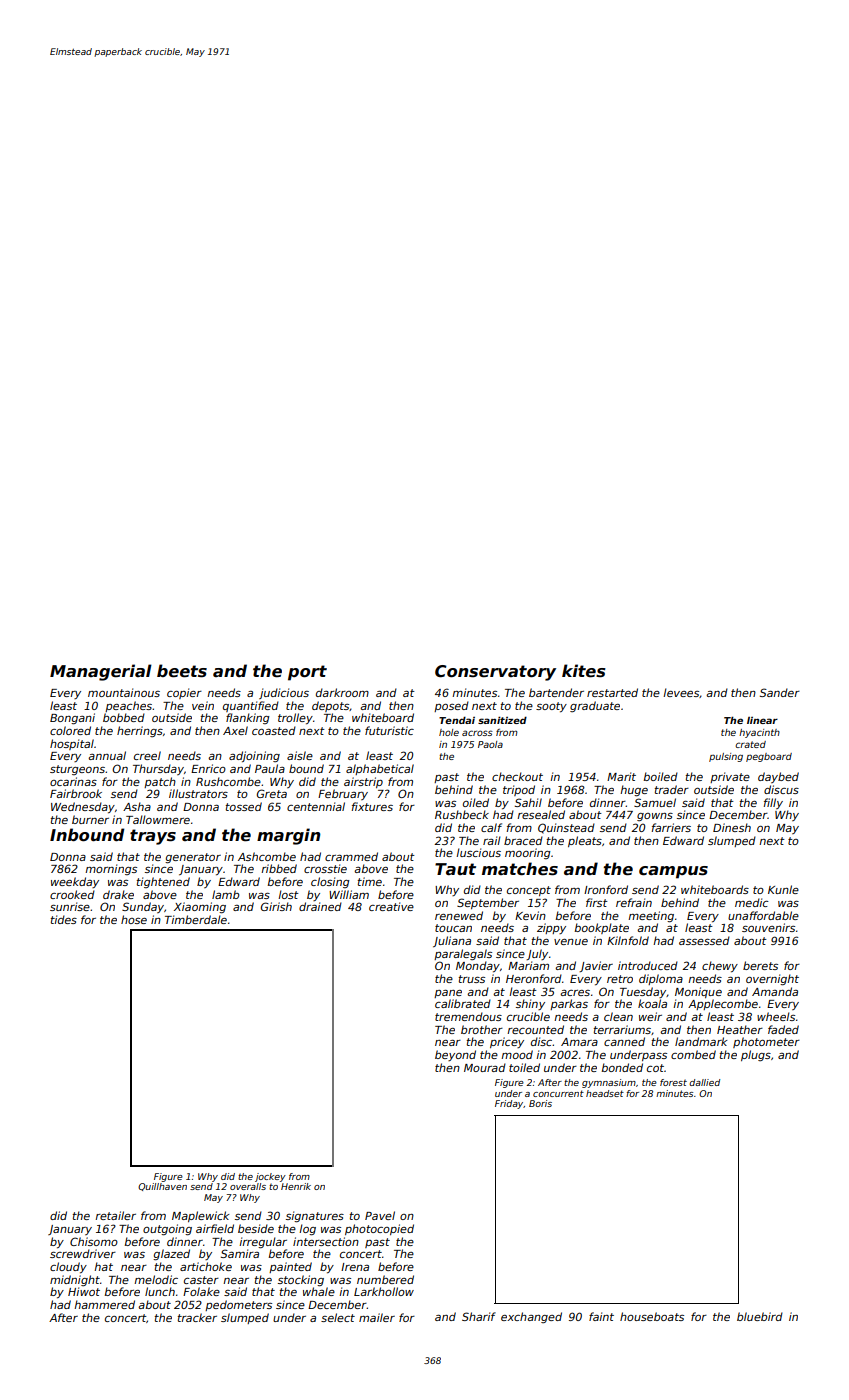 The height and width of the image is (1400, 849). What do you see at coordinates (495, 673) in the image?
I see `Conservatory` at bounding box center [495, 673].
